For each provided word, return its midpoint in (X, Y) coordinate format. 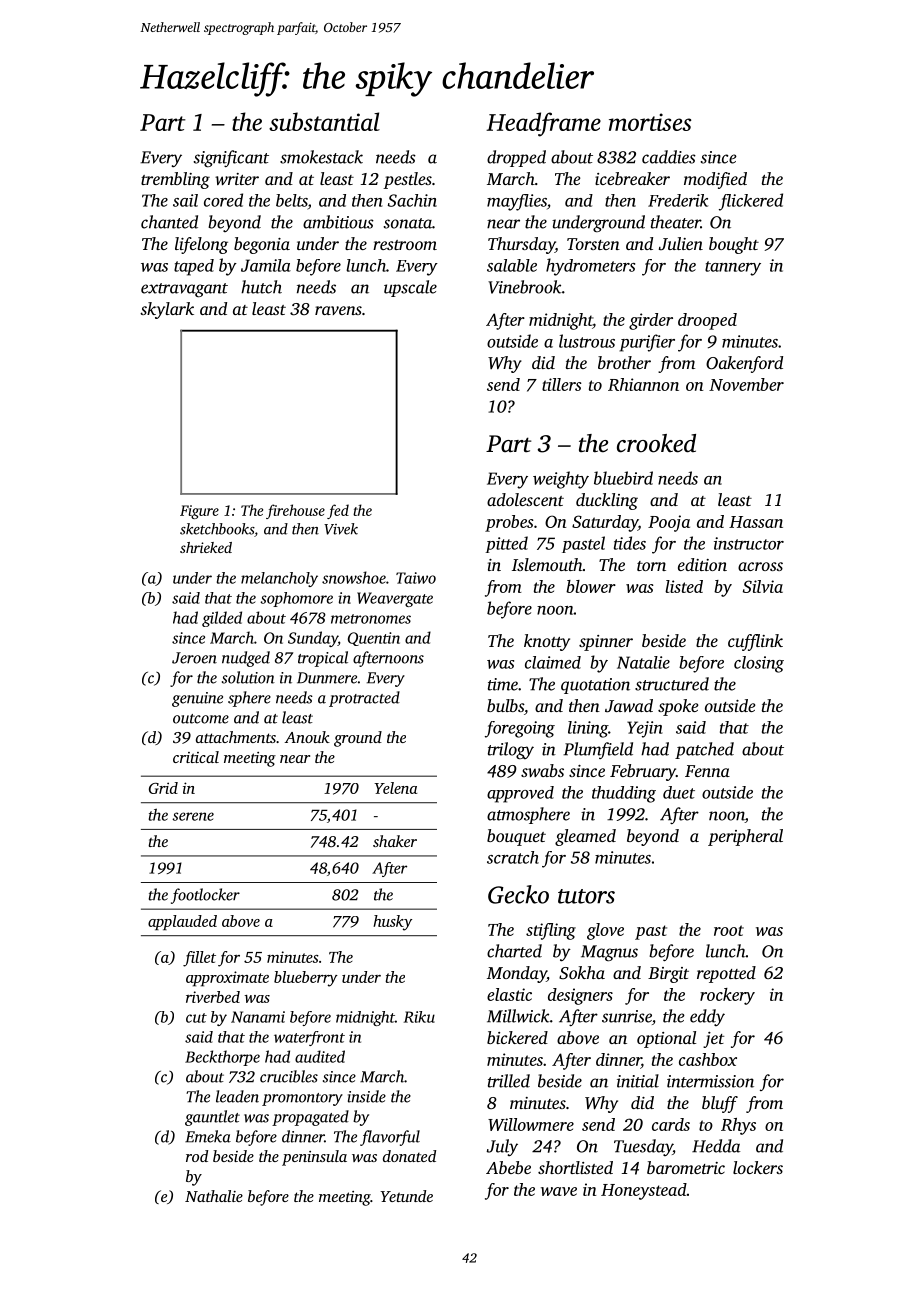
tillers (562, 384)
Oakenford (744, 364)
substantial (324, 121)
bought (734, 245)
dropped (516, 158)
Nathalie (214, 1196)
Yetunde (406, 1196)
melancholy (279, 579)
